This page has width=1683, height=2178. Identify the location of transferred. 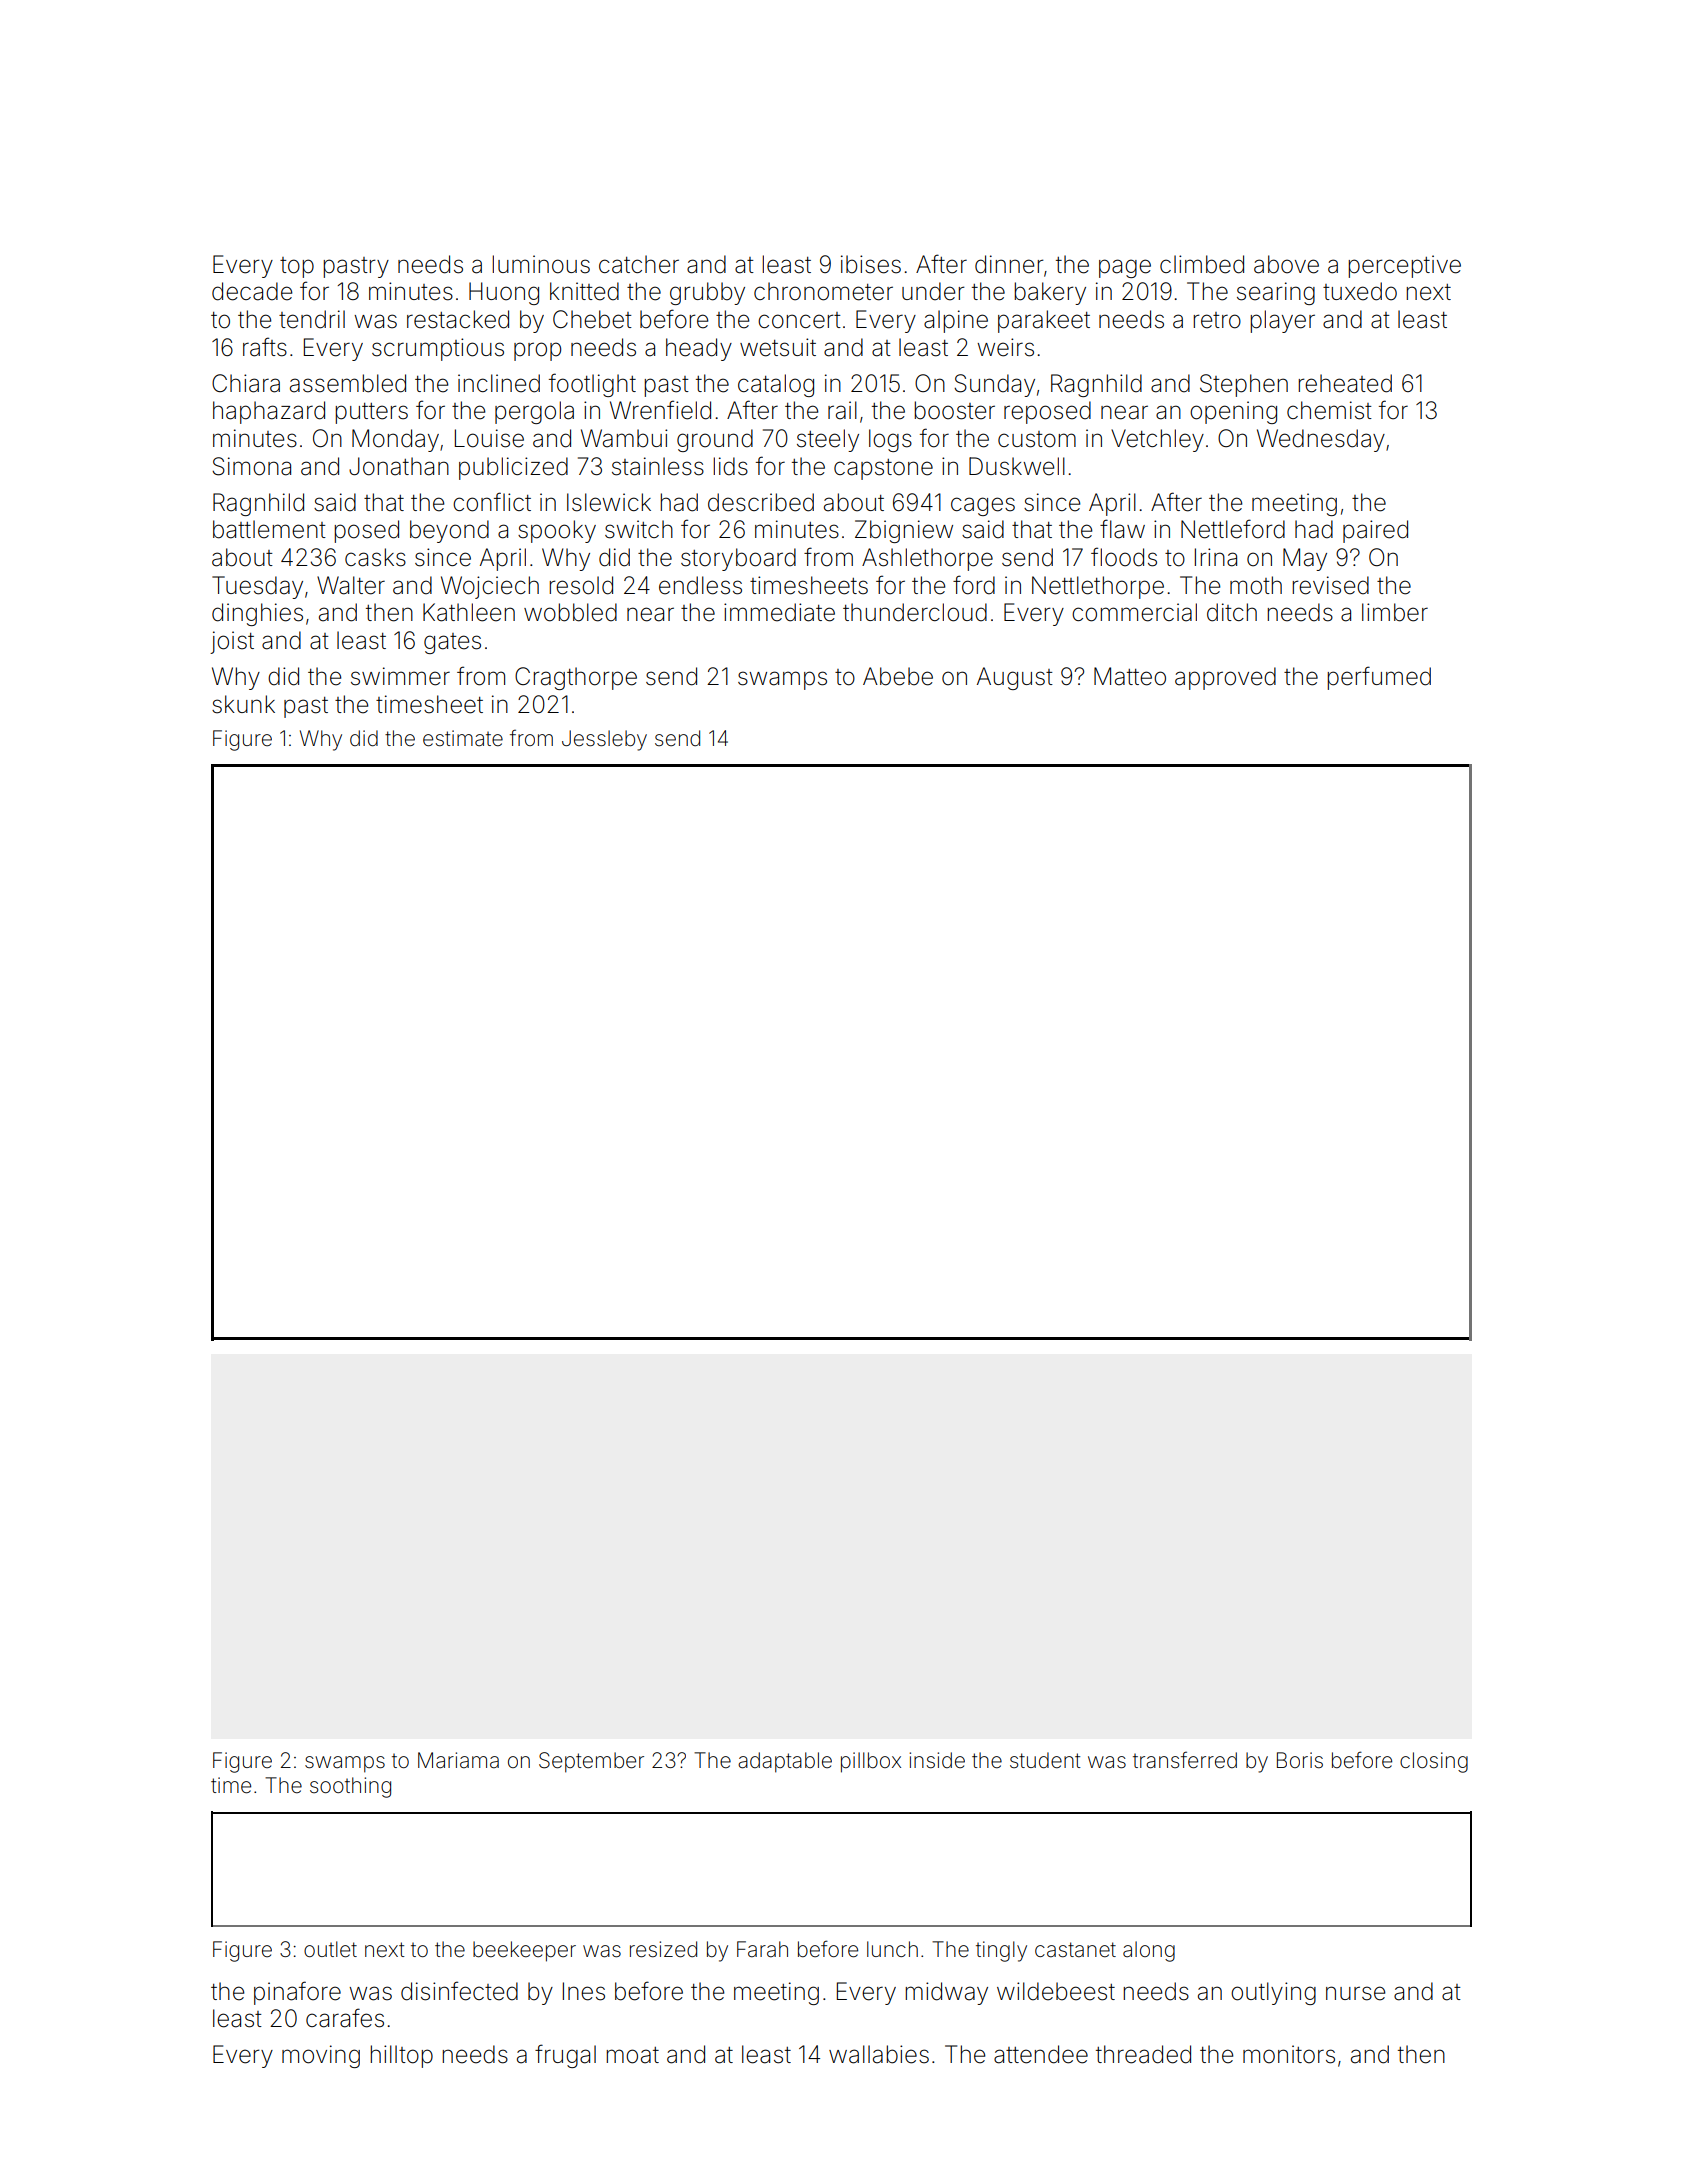
(1185, 1760).
